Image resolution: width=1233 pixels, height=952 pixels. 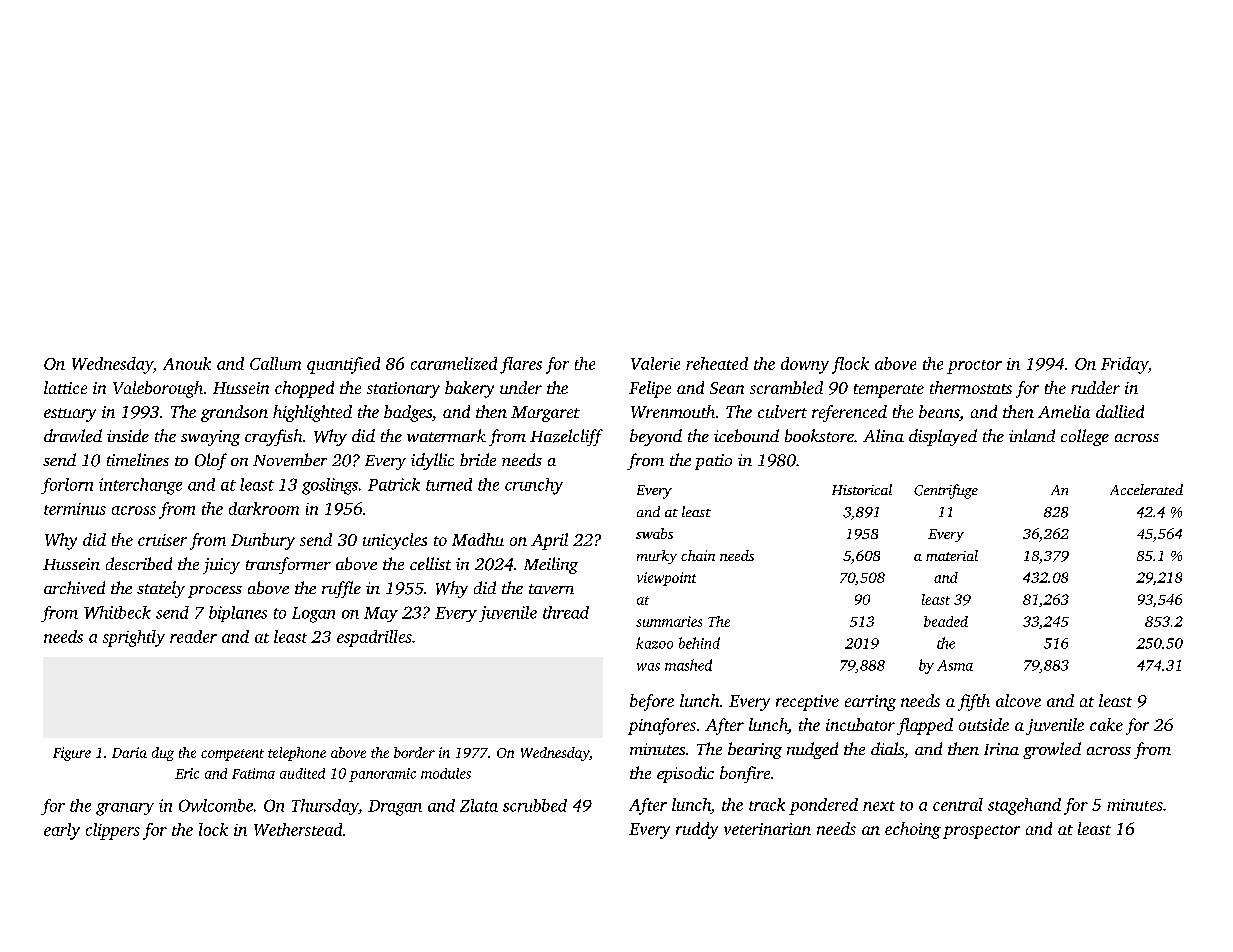 I want to click on Margaret, so click(x=545, y=414).
